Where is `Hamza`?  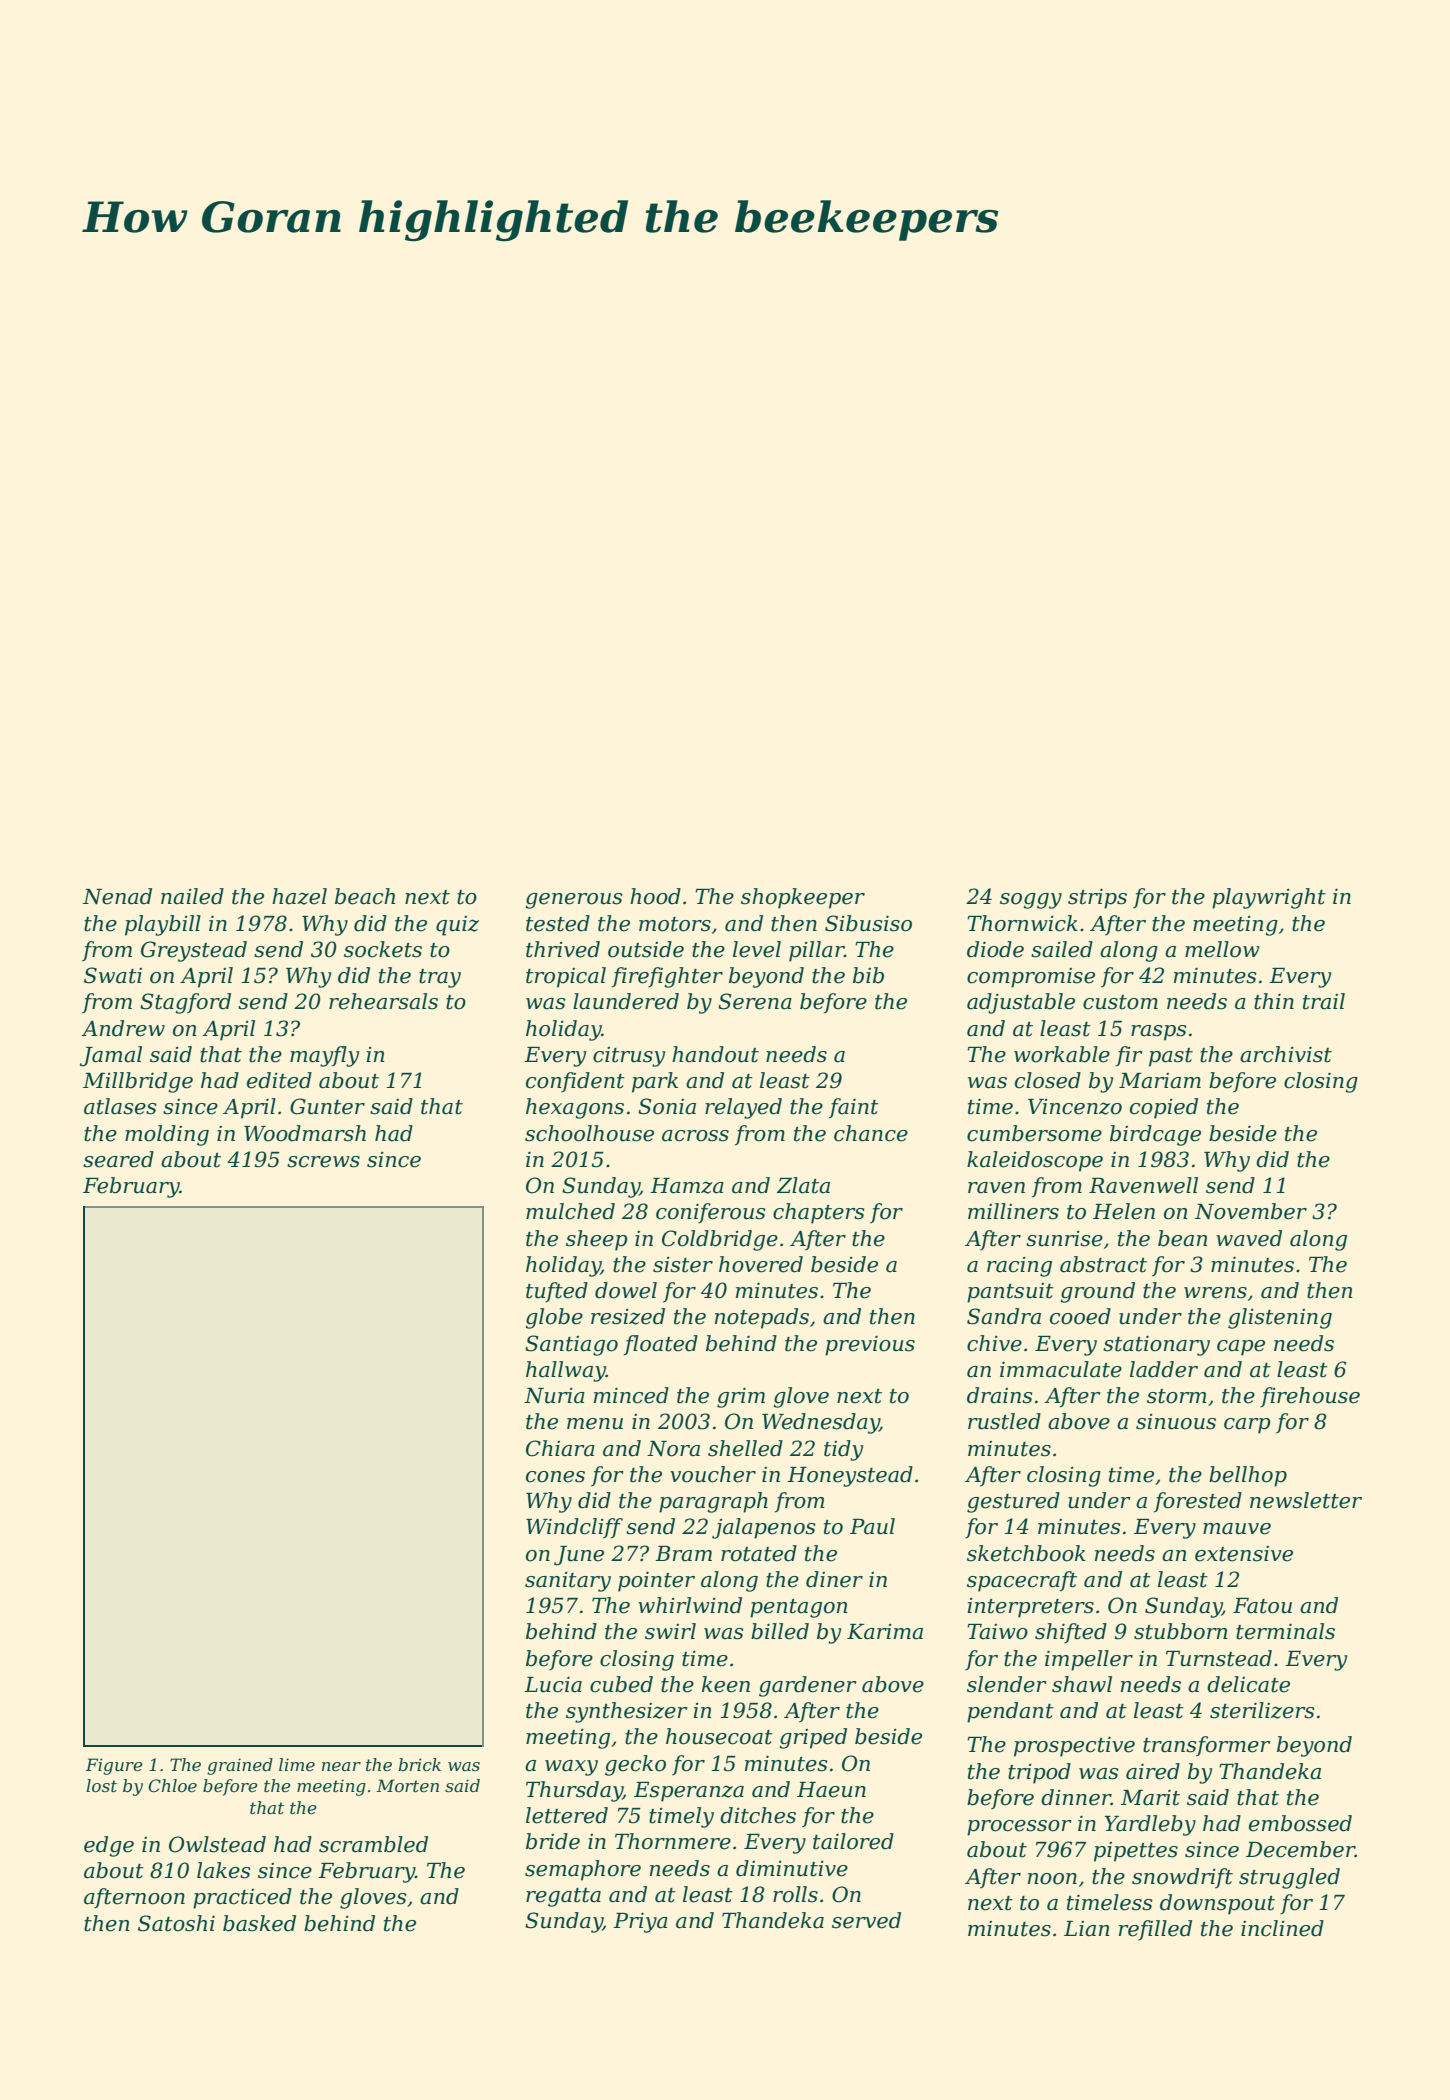 Hamza is located at coordinates (687, 1186).
